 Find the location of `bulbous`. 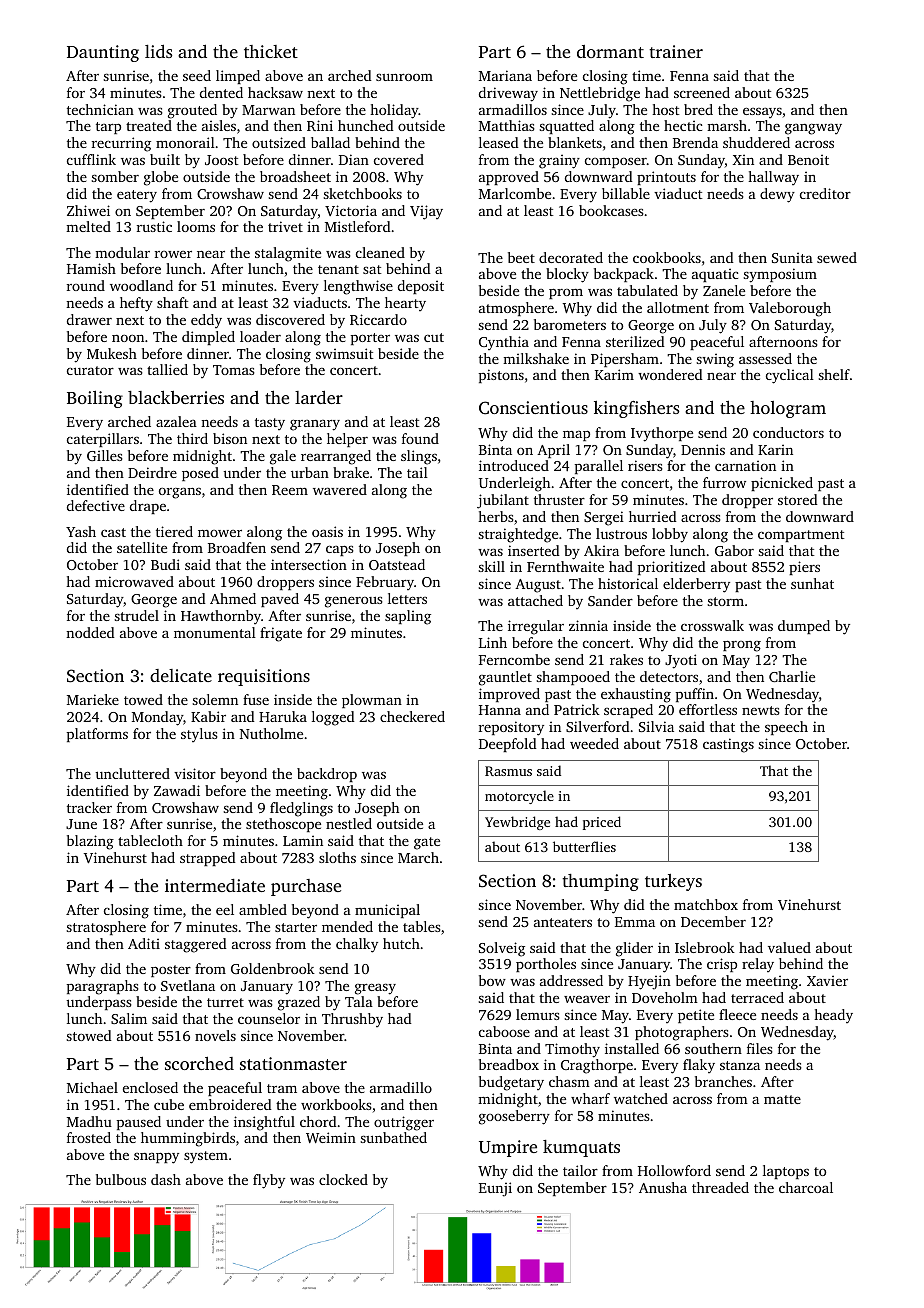

bulbous is located at coordinates (121, 1179).
